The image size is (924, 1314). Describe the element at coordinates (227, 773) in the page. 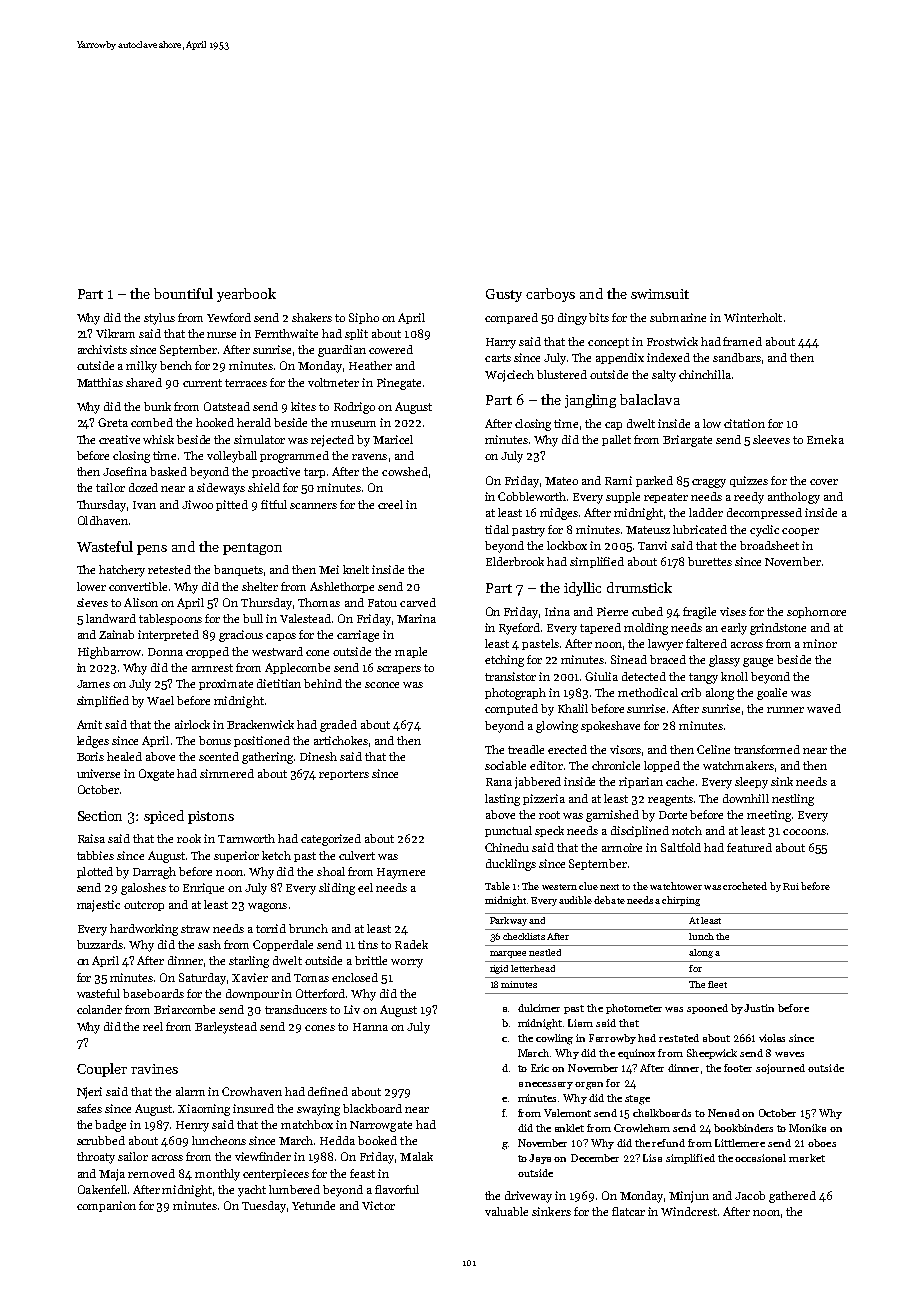

I see `simmered` at that location.
